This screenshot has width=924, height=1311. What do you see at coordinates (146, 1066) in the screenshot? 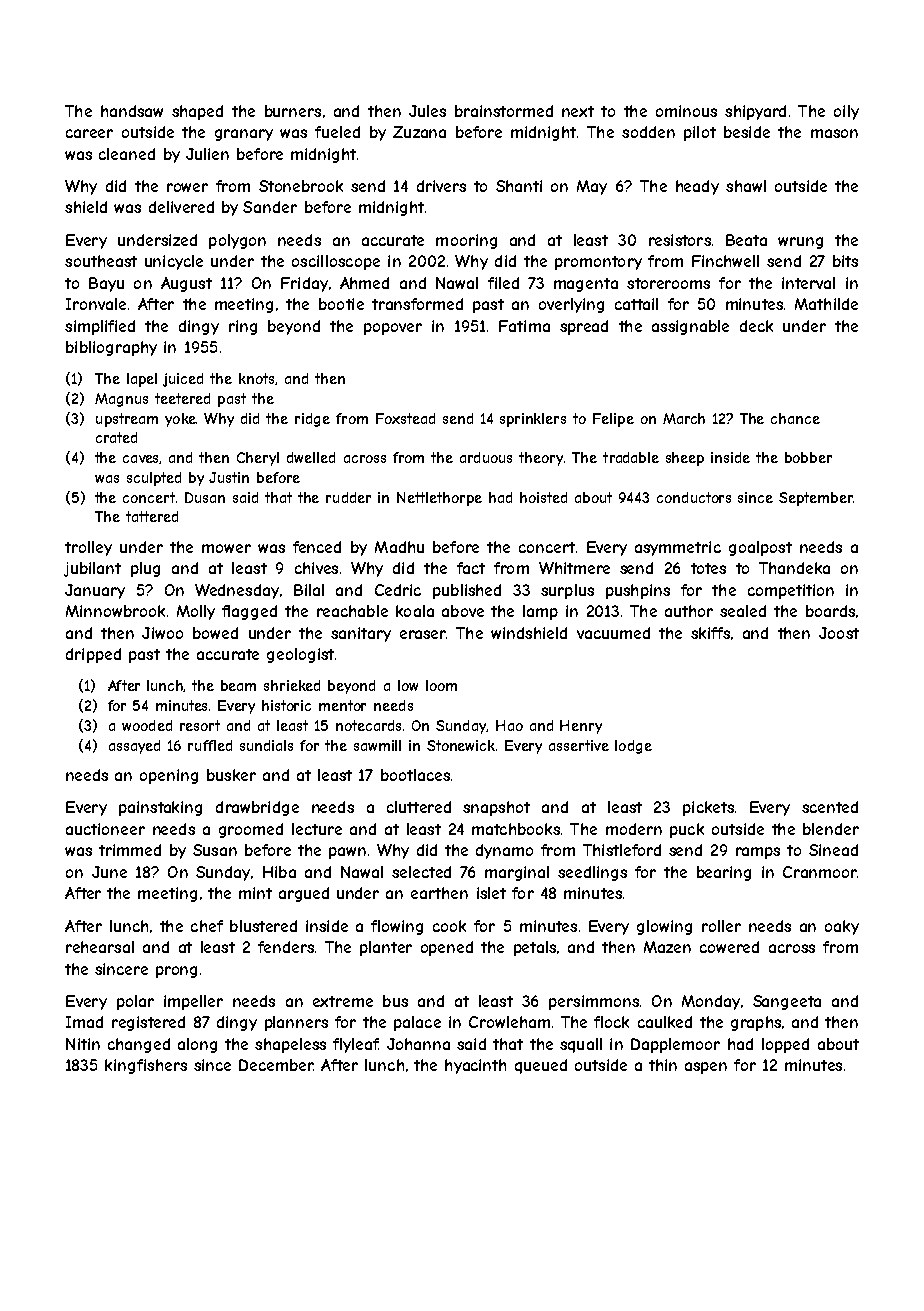
I see `kingfishers` at bounding box center [146, 1066].
